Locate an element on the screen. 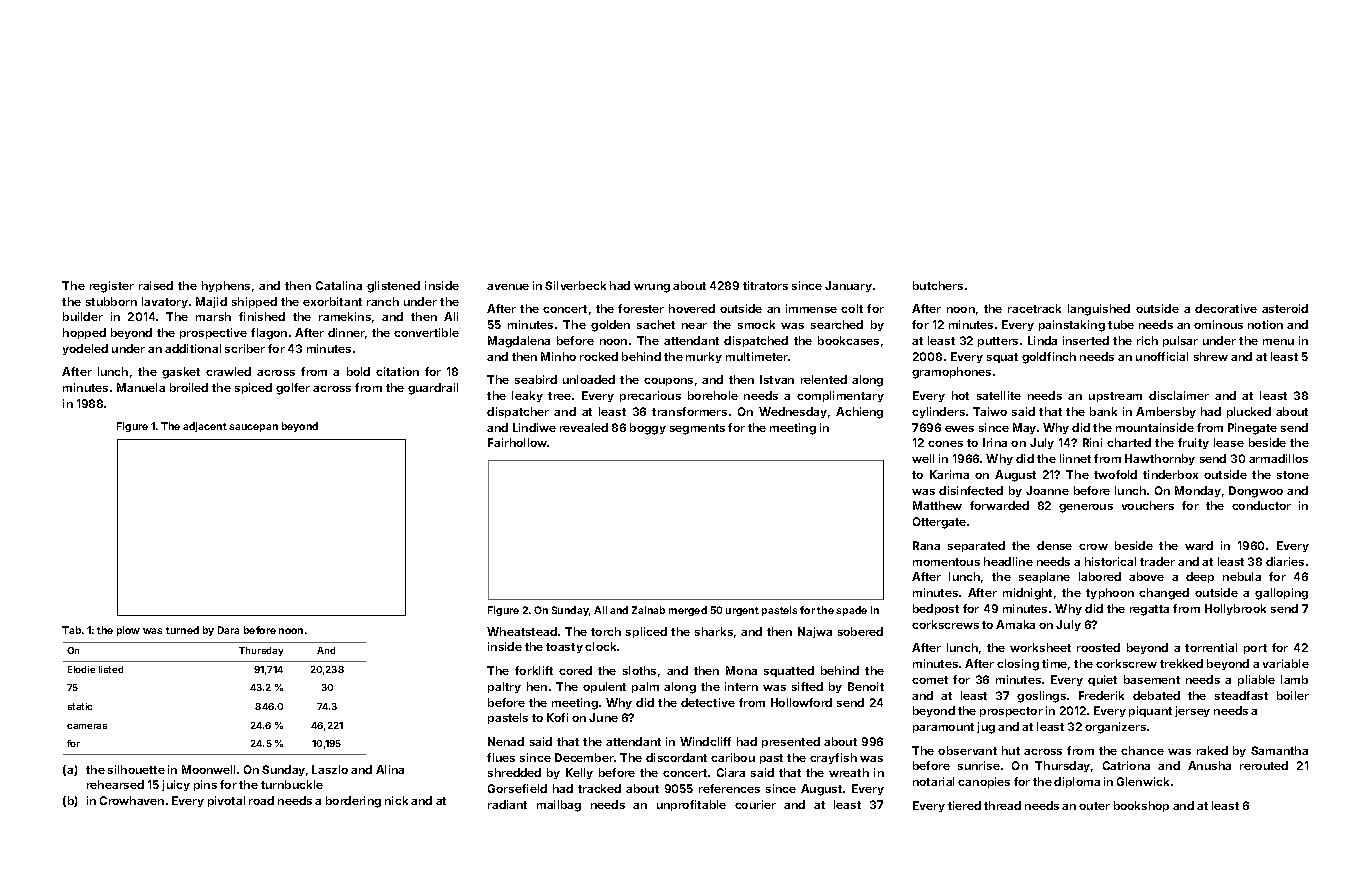 The image size is (1372, 887). titrators is located at coordinates (765, 285).
